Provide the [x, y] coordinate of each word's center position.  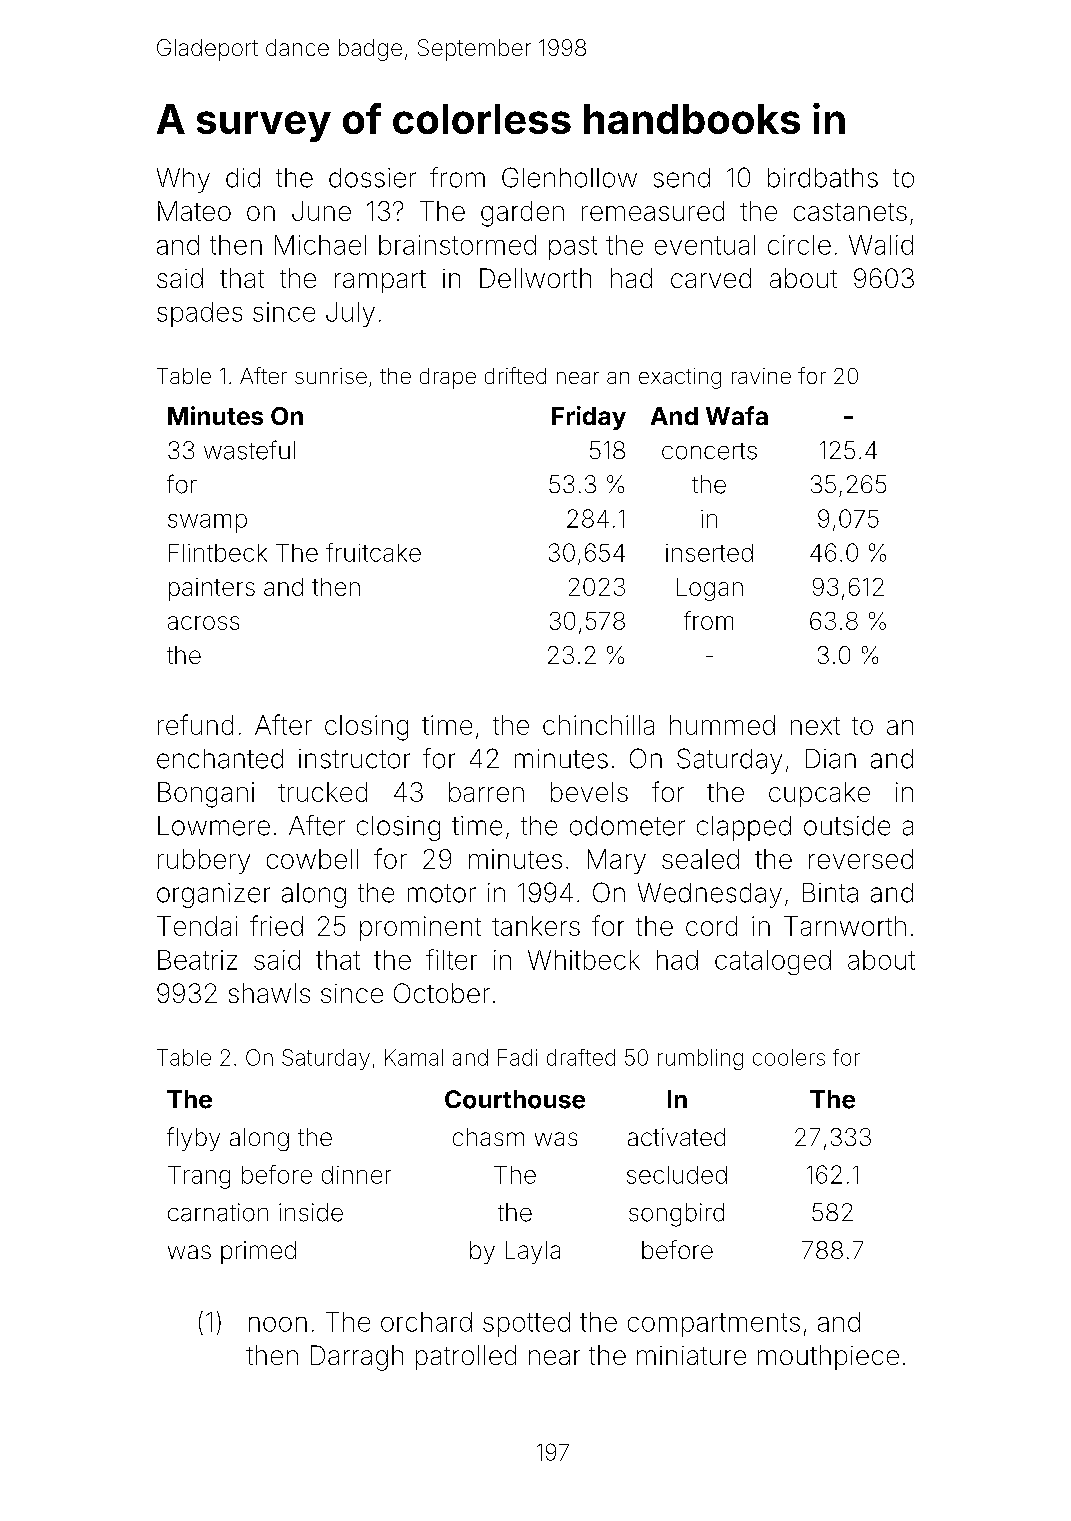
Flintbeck [218, 553]
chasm [488, 1137]
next [815, 726]
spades [199, 314]
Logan [710, 589]
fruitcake [373, 552]
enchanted [220, 759]
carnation [218, 1212]
